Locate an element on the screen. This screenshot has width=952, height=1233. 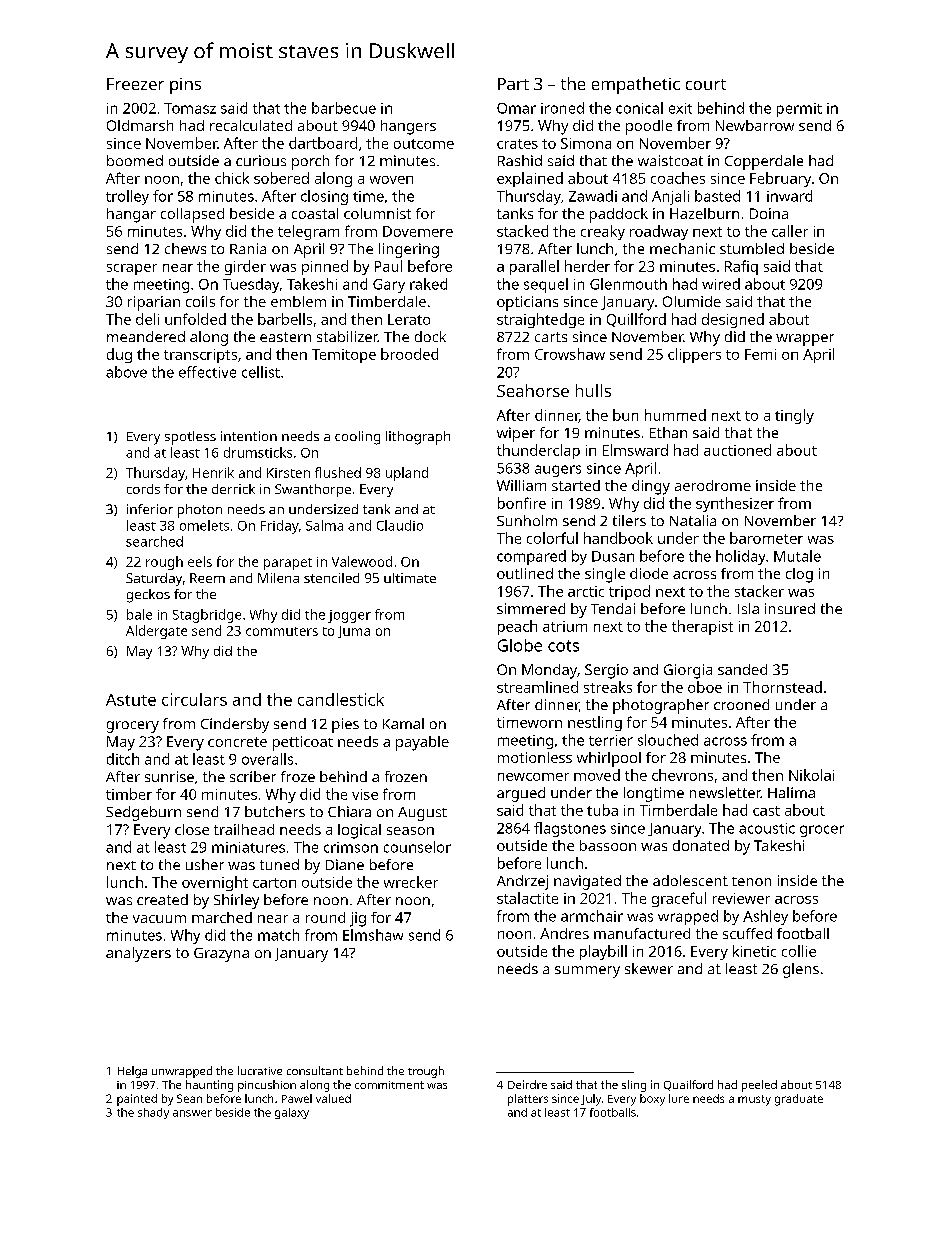
permit is located at coordinates (799, 110).
